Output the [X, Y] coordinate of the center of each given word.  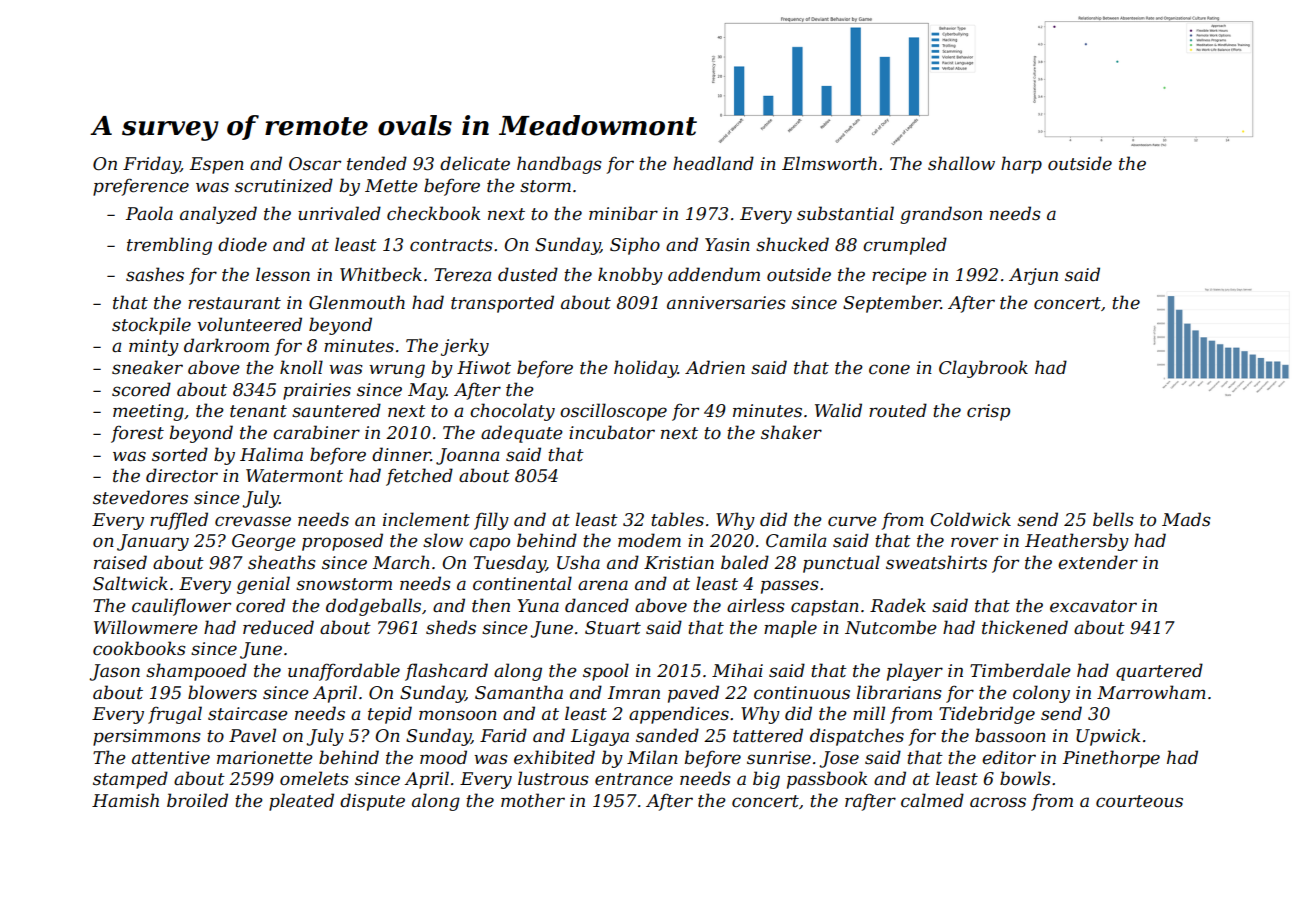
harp [1021, 165]
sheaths [282, 562]
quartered [1159, 672]
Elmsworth [829, 163]
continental [522, 583]
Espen [217, 165]
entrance [634, 779]
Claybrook [983, 369]
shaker [791, 432]
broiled [197, 800]
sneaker [147, 367]
